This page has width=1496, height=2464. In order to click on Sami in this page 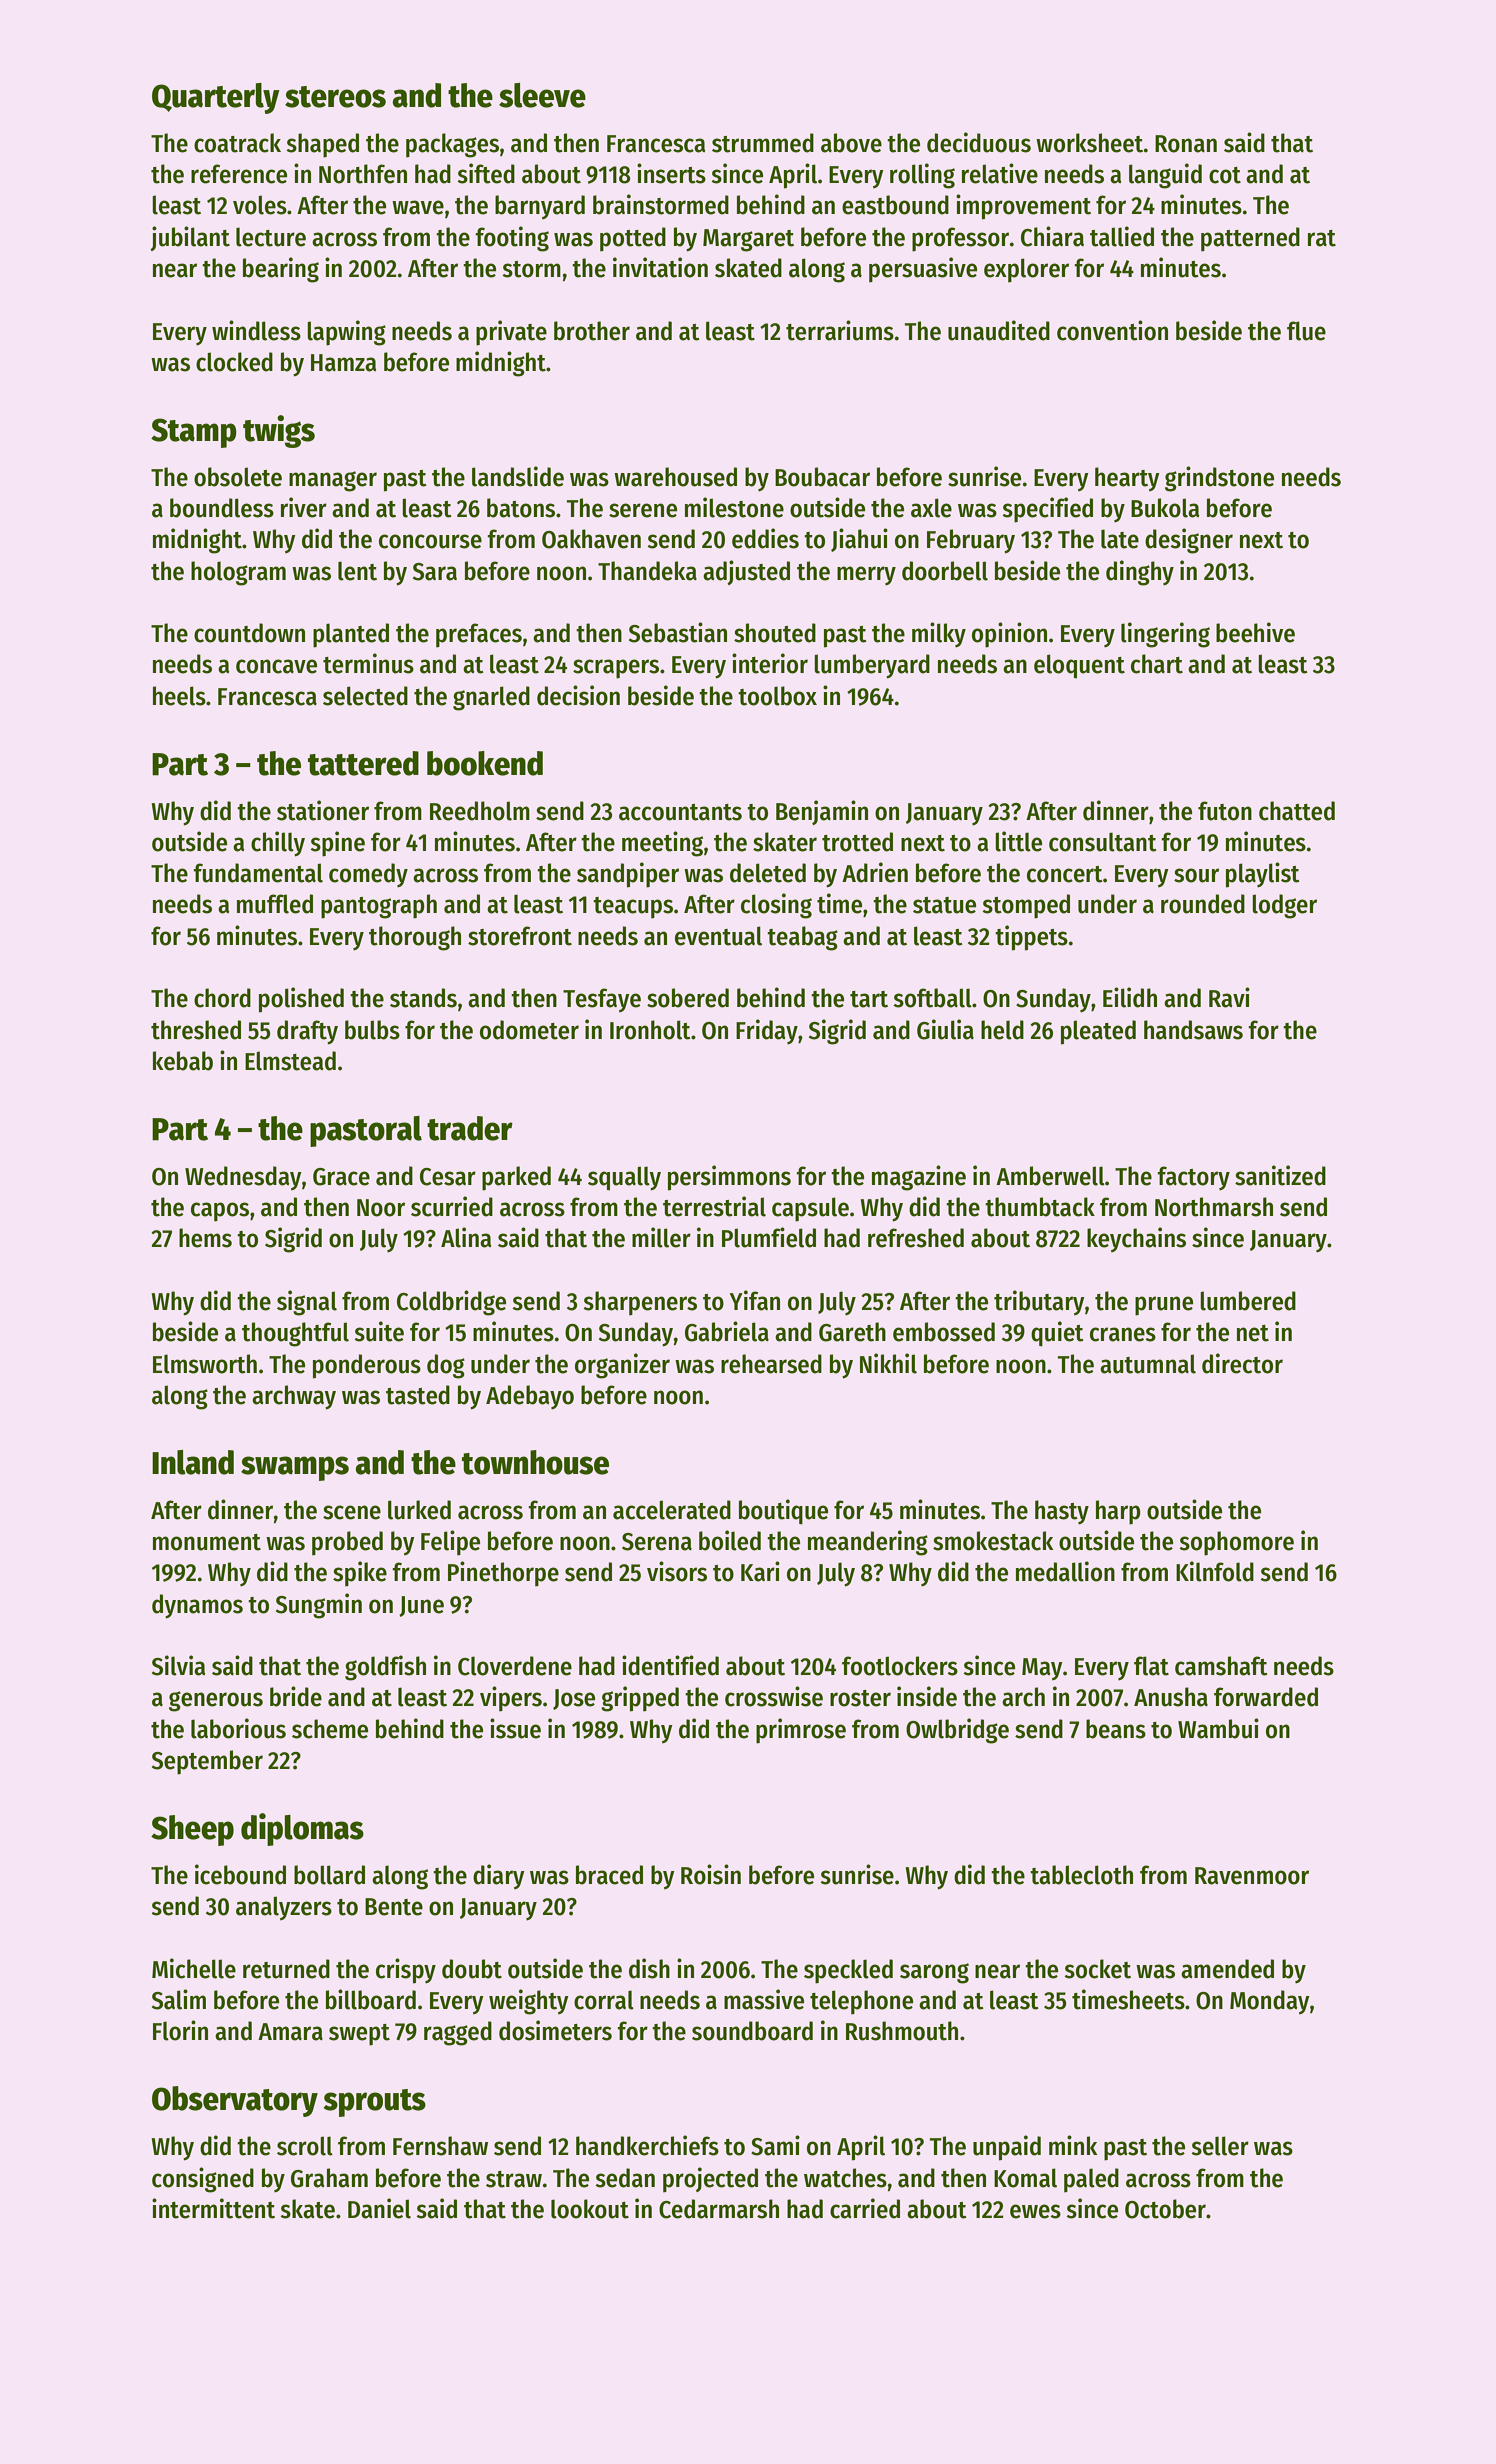, I will do `click(775, 2145)`.
